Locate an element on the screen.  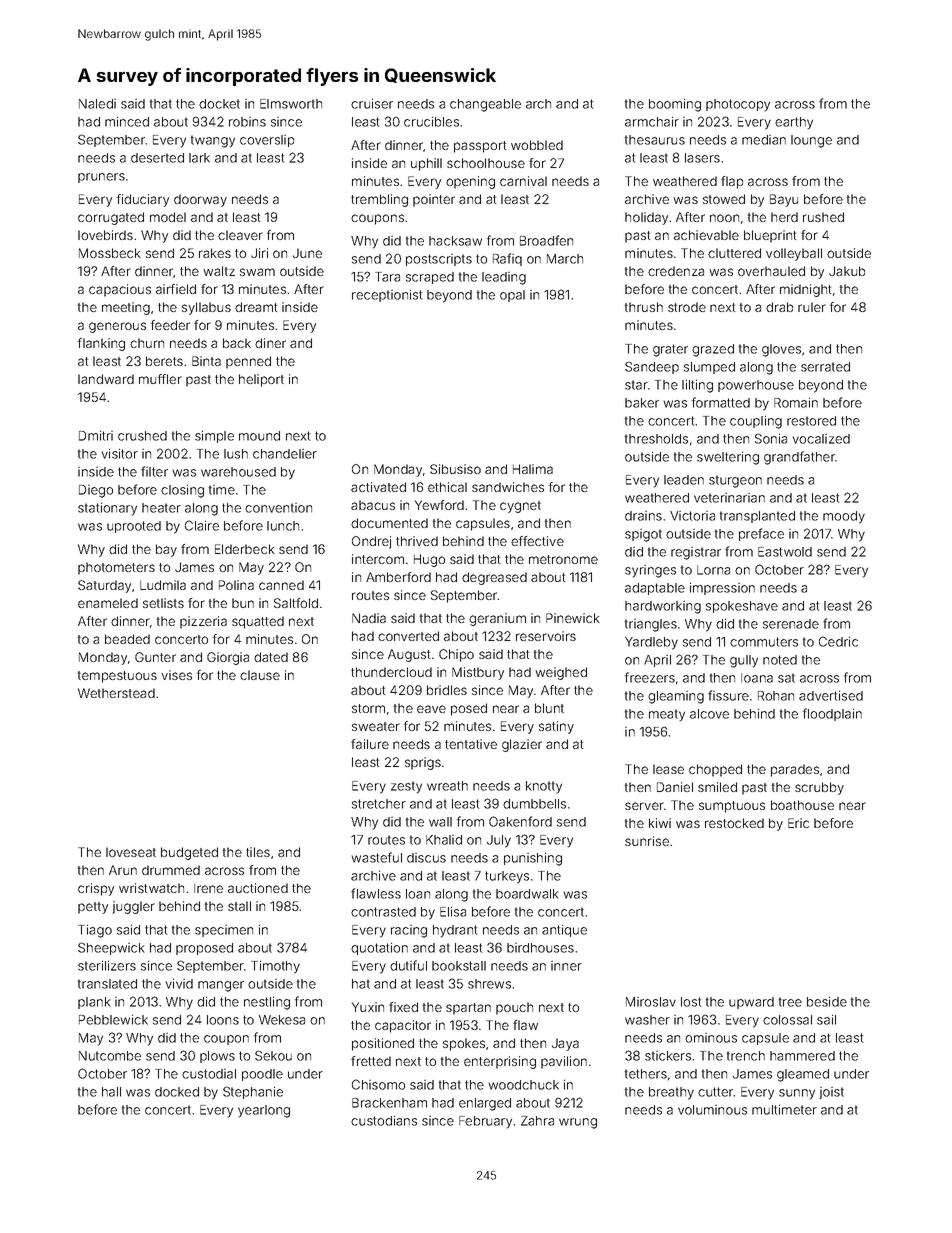
Elmsworth is located at coordinates (291, 104).
